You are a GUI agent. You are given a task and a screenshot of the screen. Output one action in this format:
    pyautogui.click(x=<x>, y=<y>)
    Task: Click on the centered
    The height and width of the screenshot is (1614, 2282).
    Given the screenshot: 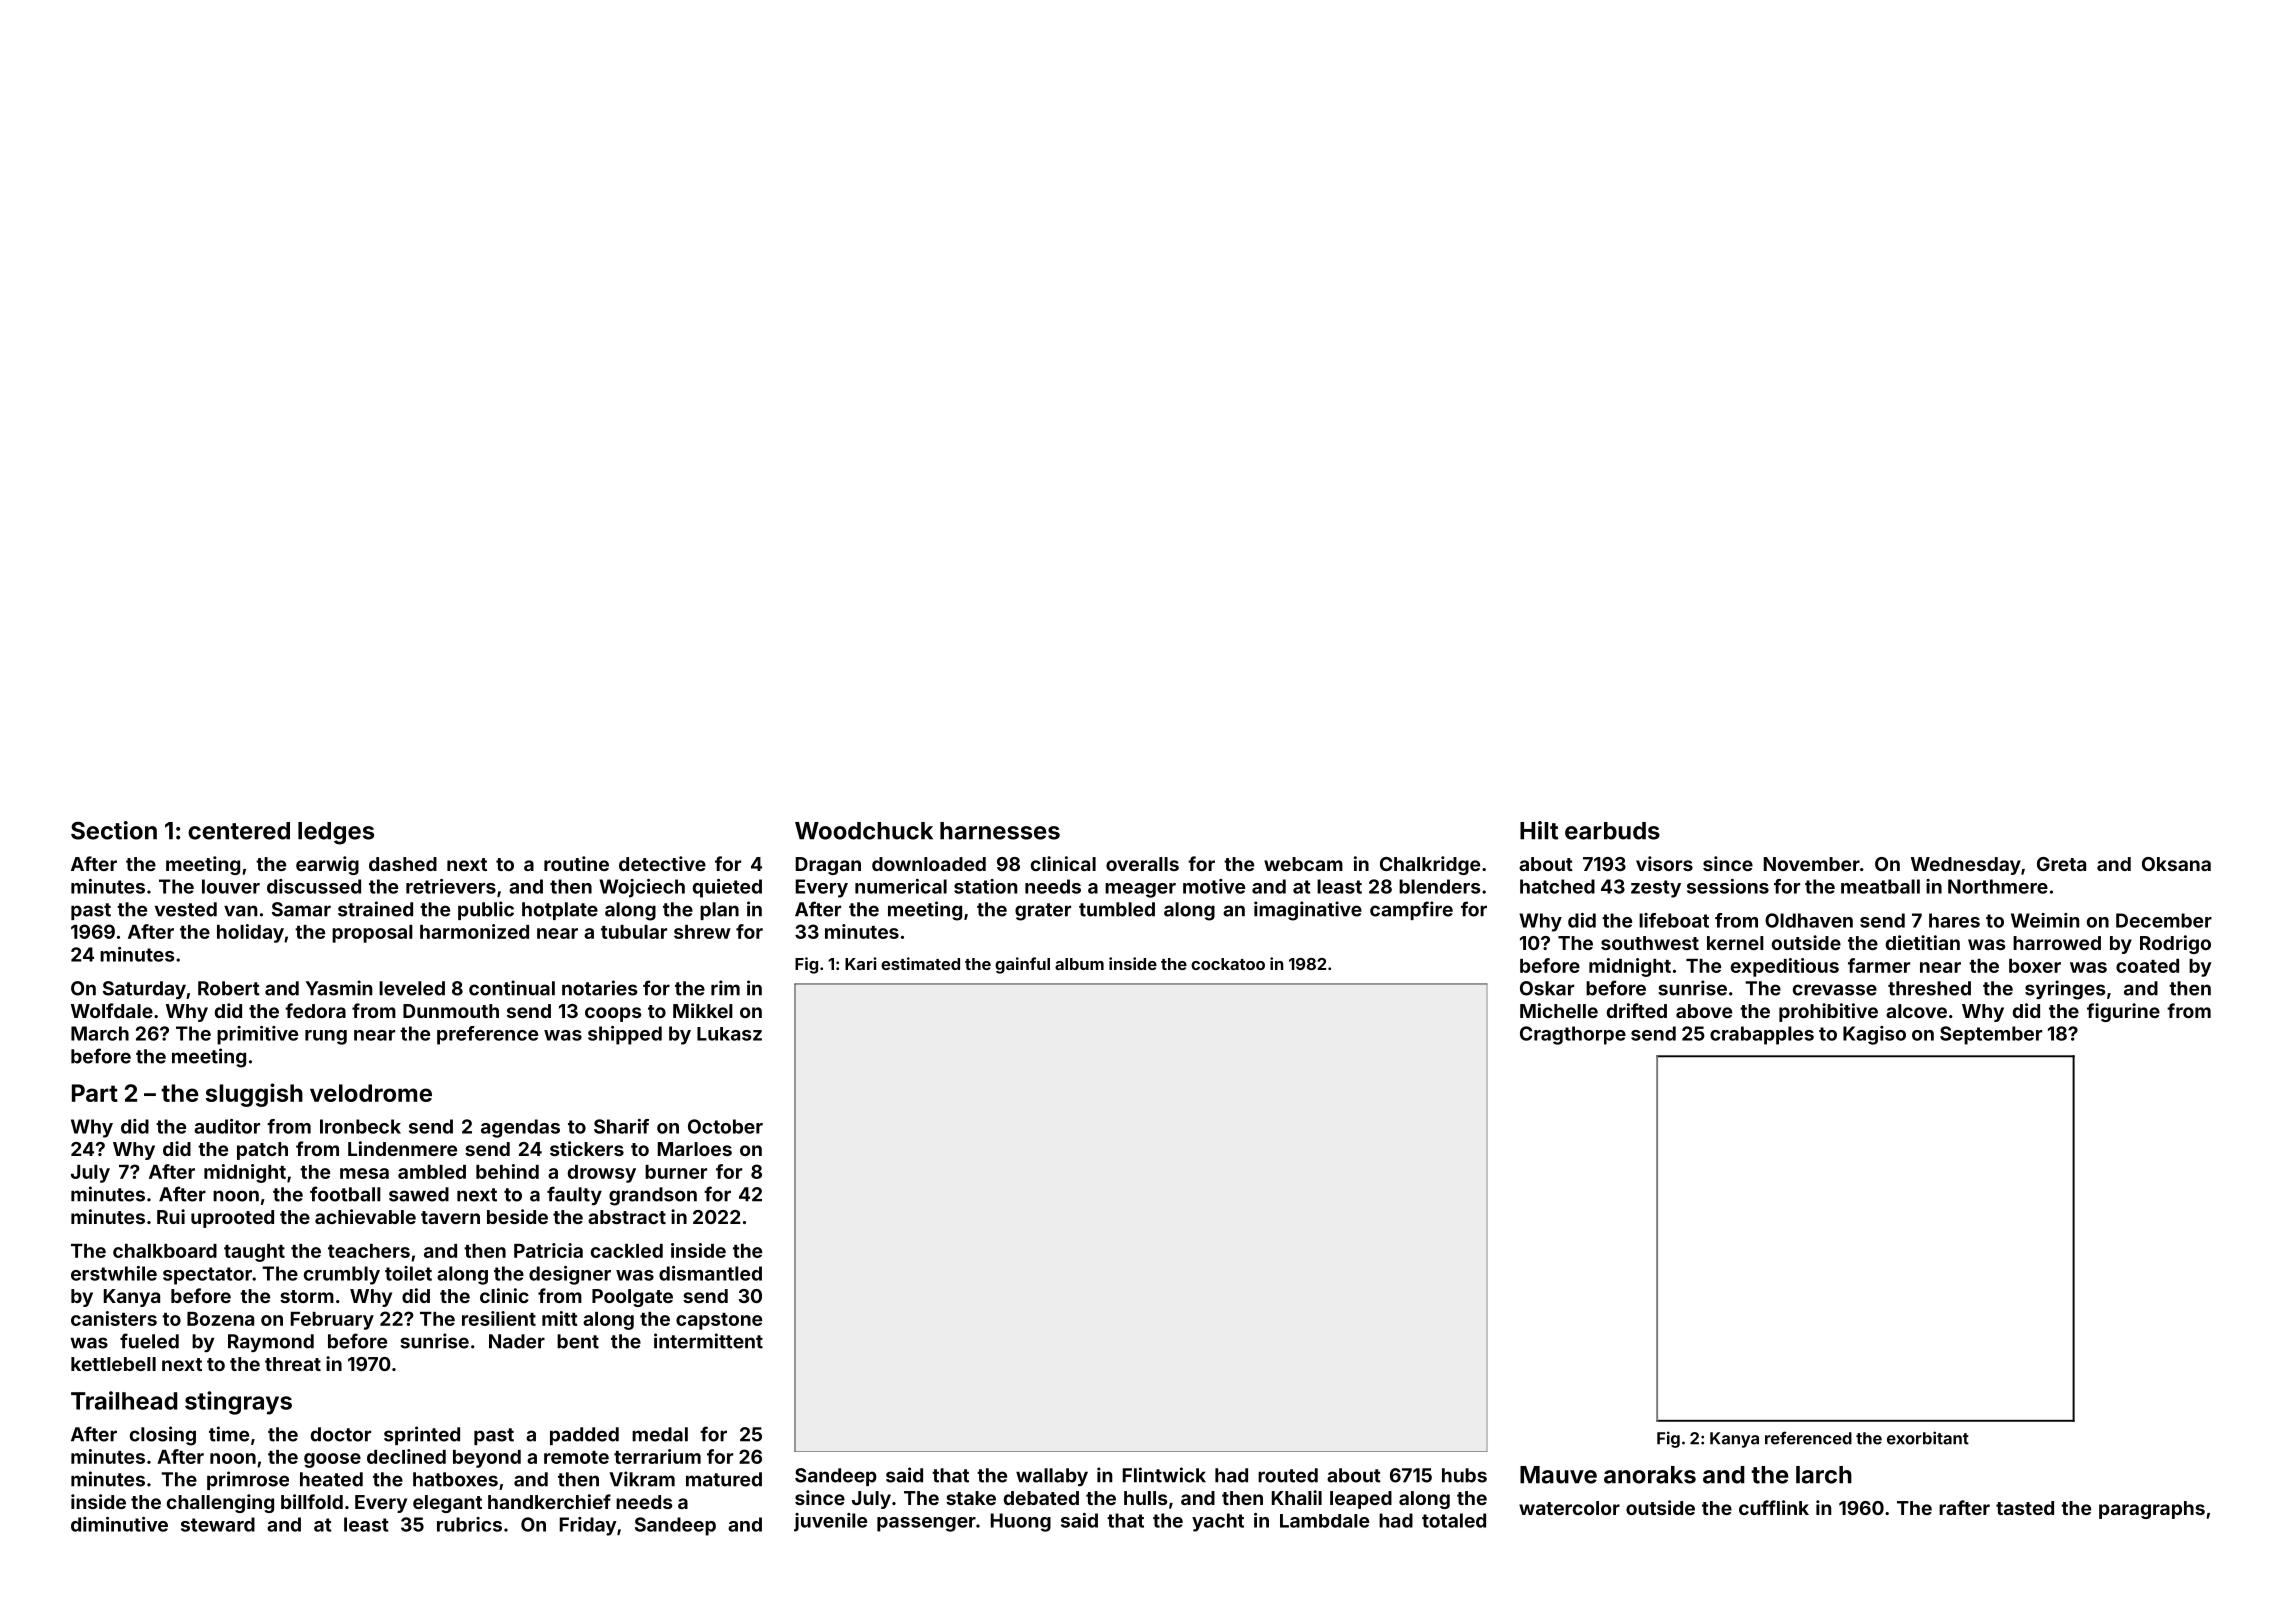 What is the action you would take?
    pyautogui.click(x=239, y=831)
